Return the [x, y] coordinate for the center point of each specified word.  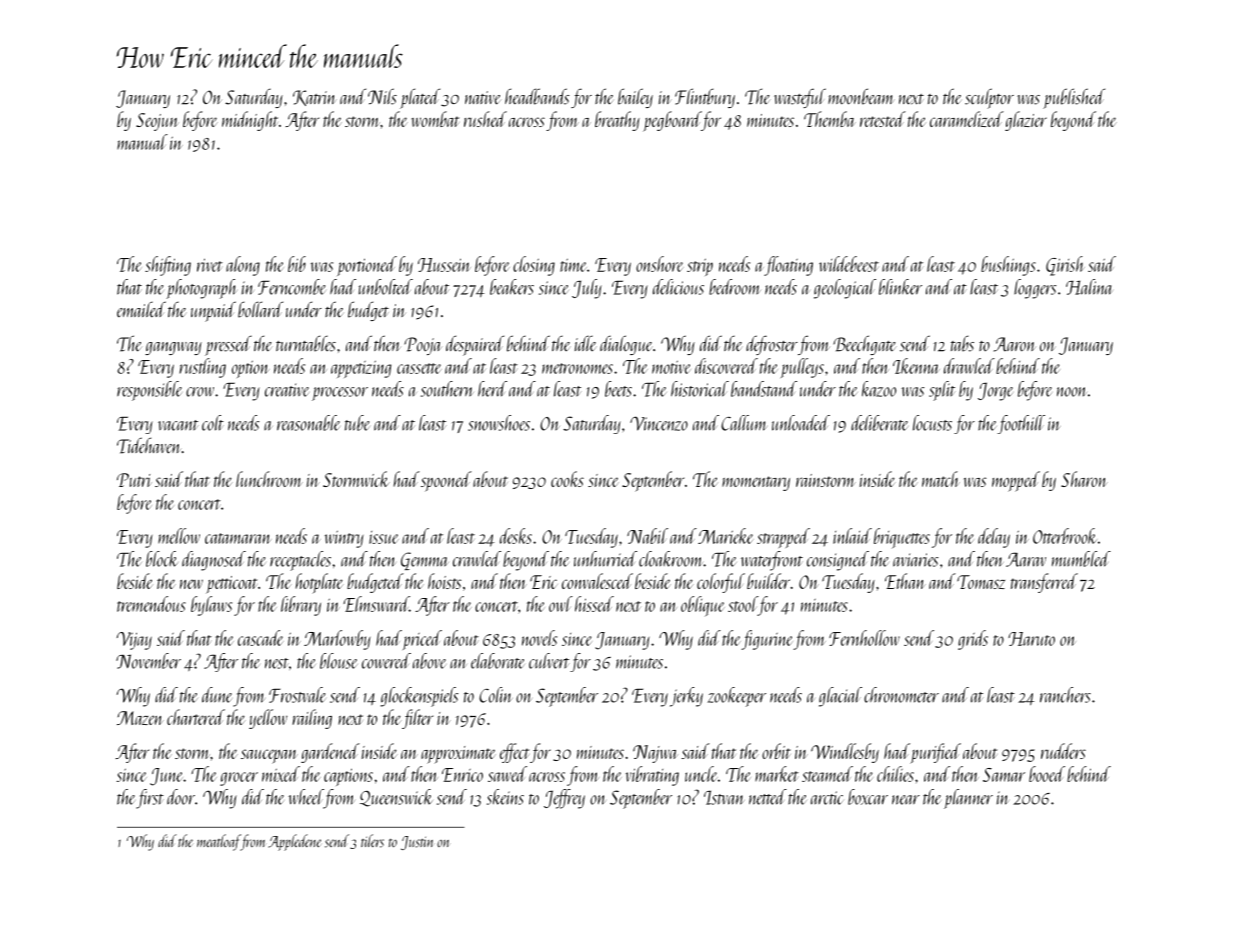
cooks [567, 479]
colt [213, 423]
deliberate [879, 423]
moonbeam [861, 96]
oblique [703, 606]
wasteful [800, 98]
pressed [228, 346]
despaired [475, 345]
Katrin [315, 98]
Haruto [1031, 639]
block [162, 559]
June [166, 777]
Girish [1065, 266]
